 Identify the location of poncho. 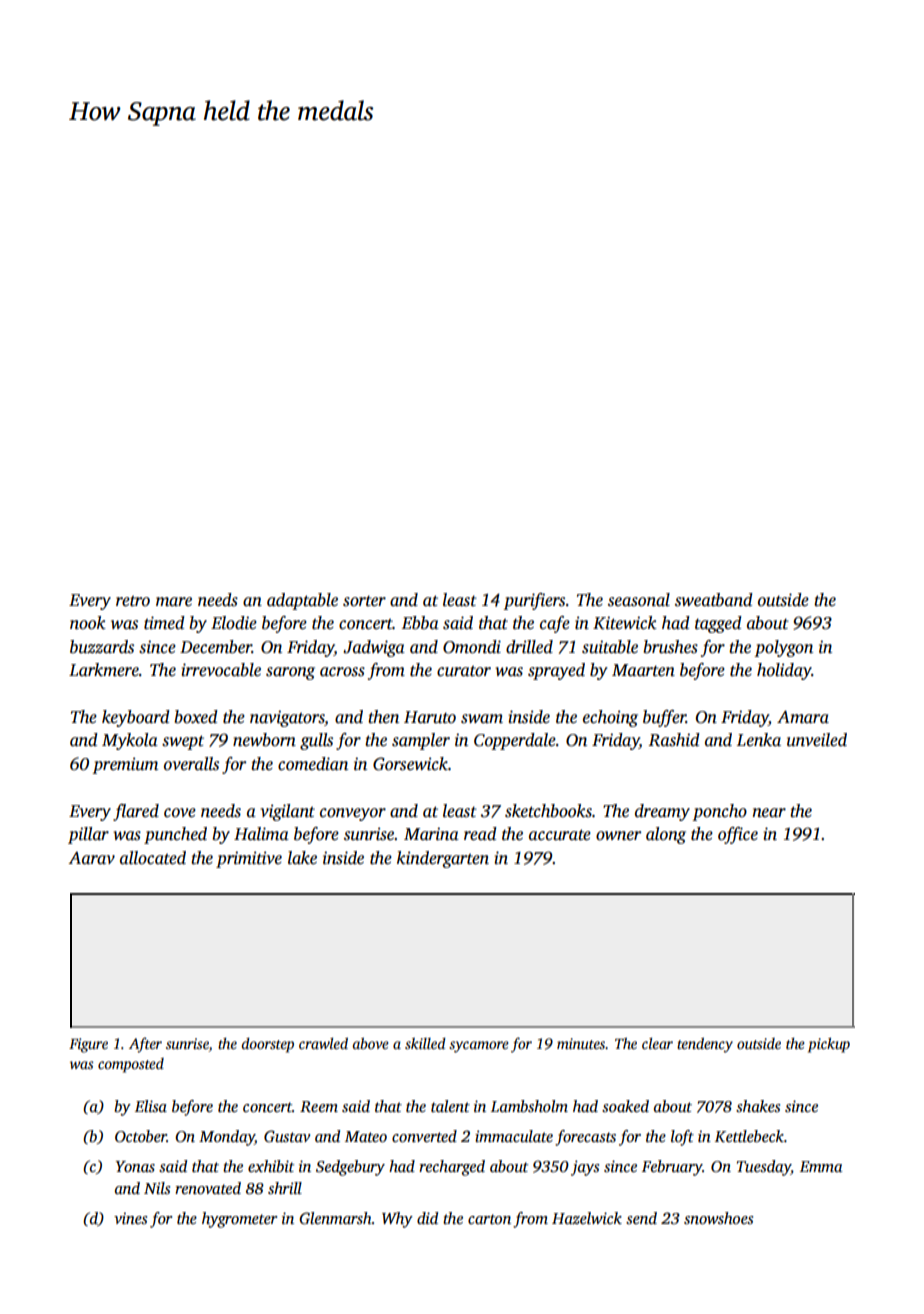
(719, 812).
